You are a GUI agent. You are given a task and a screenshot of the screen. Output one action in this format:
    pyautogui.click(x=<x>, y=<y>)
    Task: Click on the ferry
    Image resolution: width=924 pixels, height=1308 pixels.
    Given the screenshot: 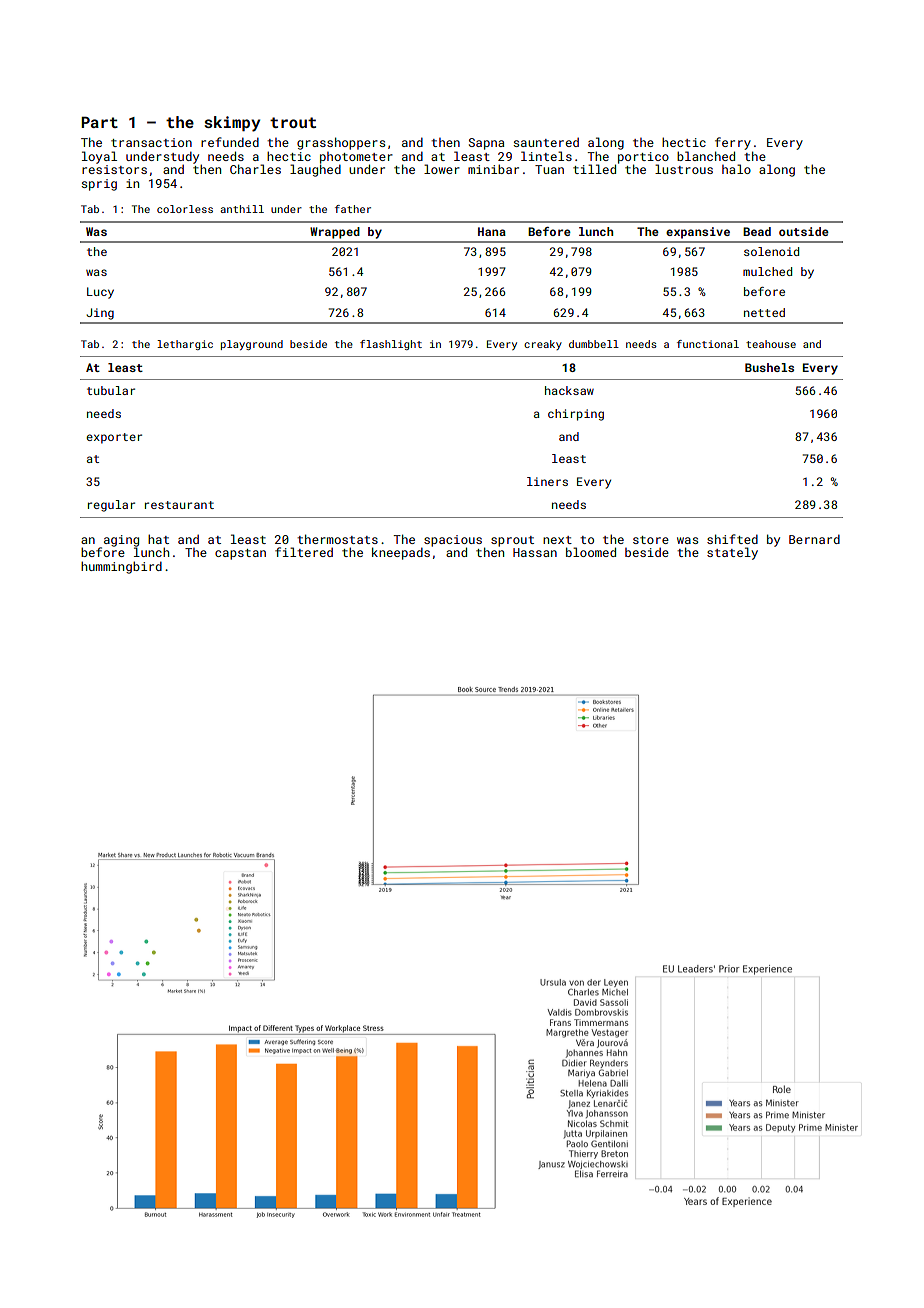 What is the action you would take?
    pyautogui.click(x=733, y=143)
